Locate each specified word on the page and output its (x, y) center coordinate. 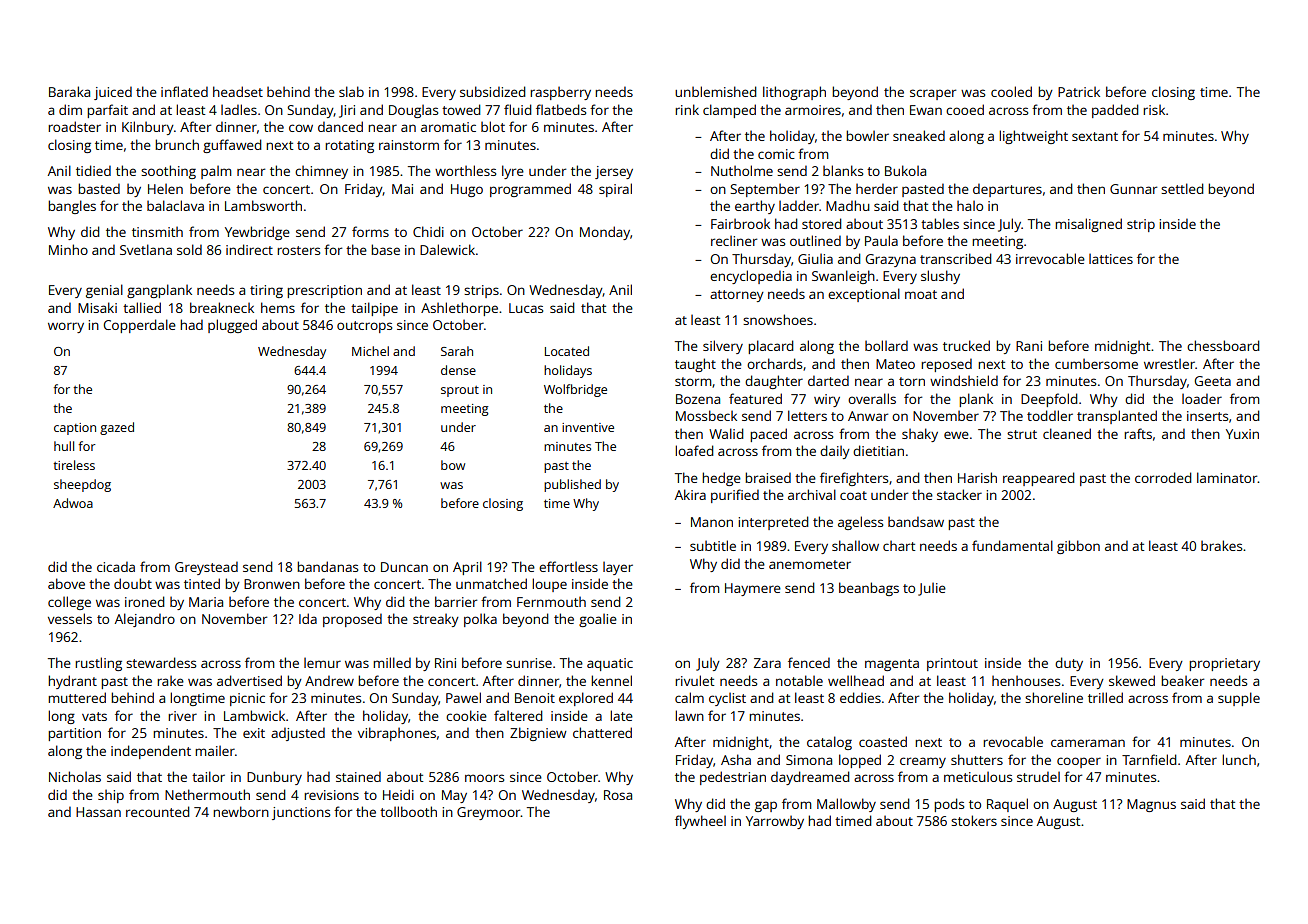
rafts (1138, 433)
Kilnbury (148, 128)
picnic (247, 699)
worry (66, 327)
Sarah (457, 351)
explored (586, 699)
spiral (615, 190)
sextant (1095, 136)
